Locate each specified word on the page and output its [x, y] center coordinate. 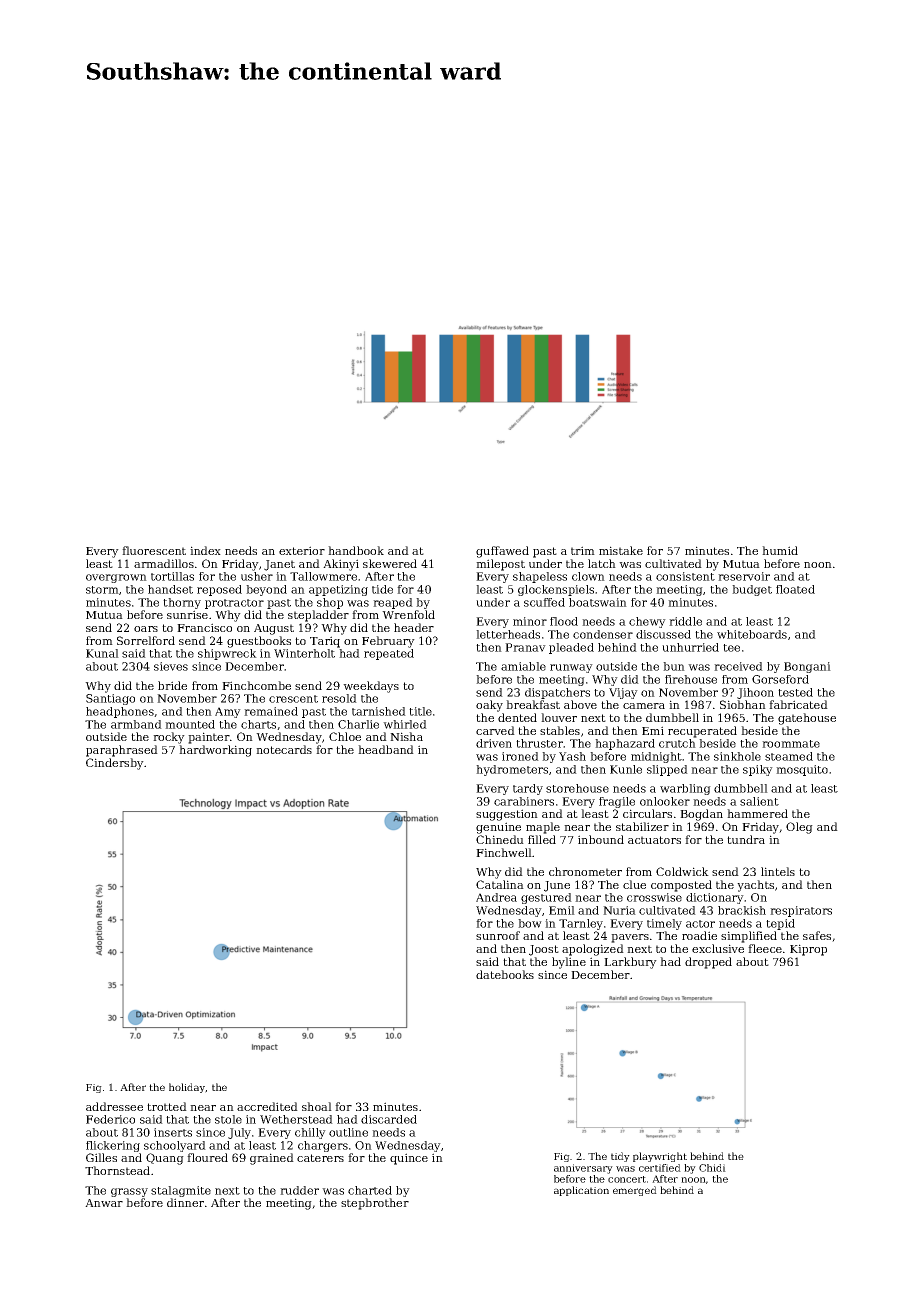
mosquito [802, 770]
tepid [780, 924]
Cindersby [115, 764]
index [205, 550]
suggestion [507, 815]
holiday [187, 1088]
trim [583, 550]
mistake [621, 550]
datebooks [505, 974]
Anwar [104, 1203]
